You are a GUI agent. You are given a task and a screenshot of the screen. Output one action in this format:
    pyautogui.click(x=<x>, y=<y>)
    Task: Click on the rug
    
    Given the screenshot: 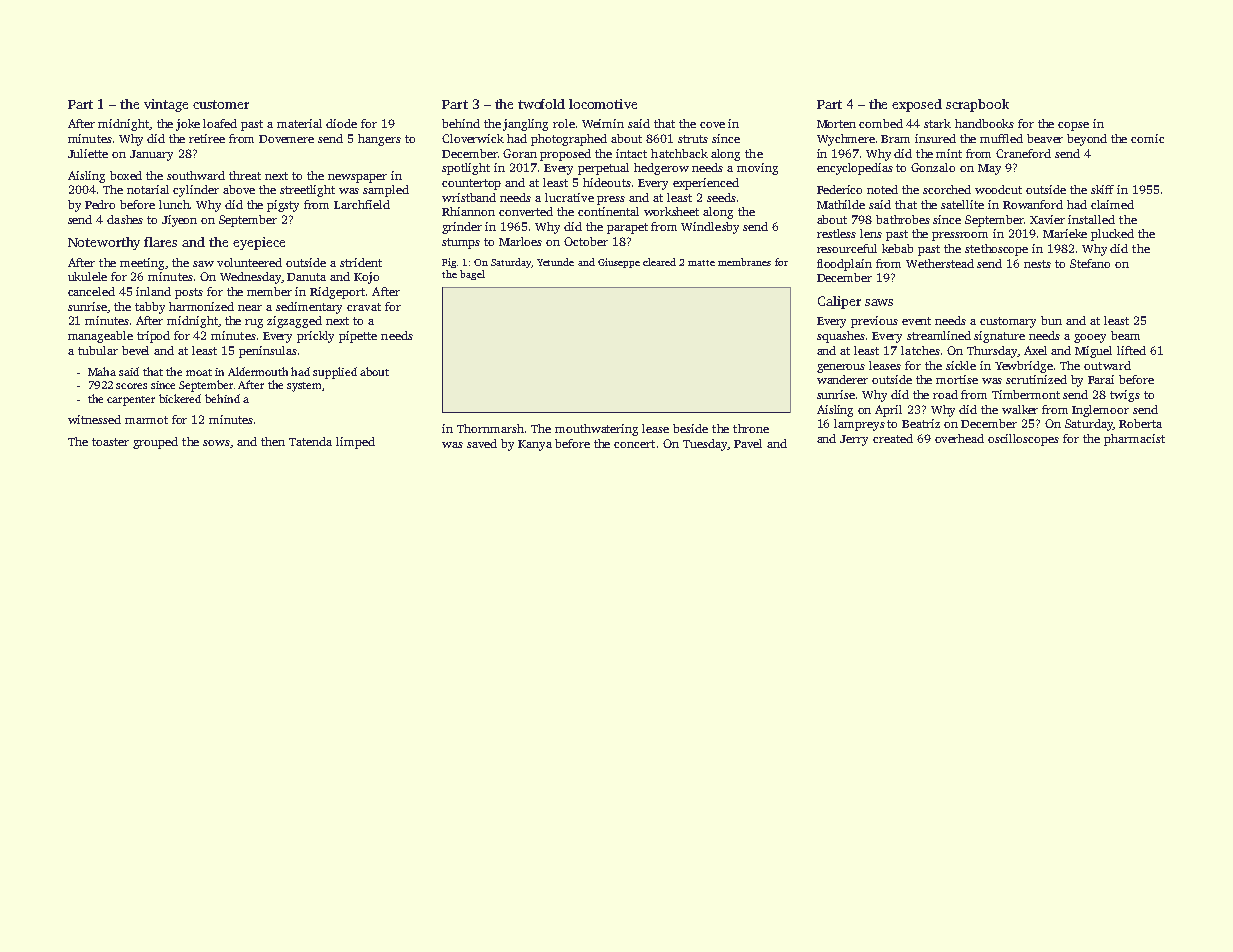 What is the action you would take?
    pyautogui.click(x=254, y=323)
